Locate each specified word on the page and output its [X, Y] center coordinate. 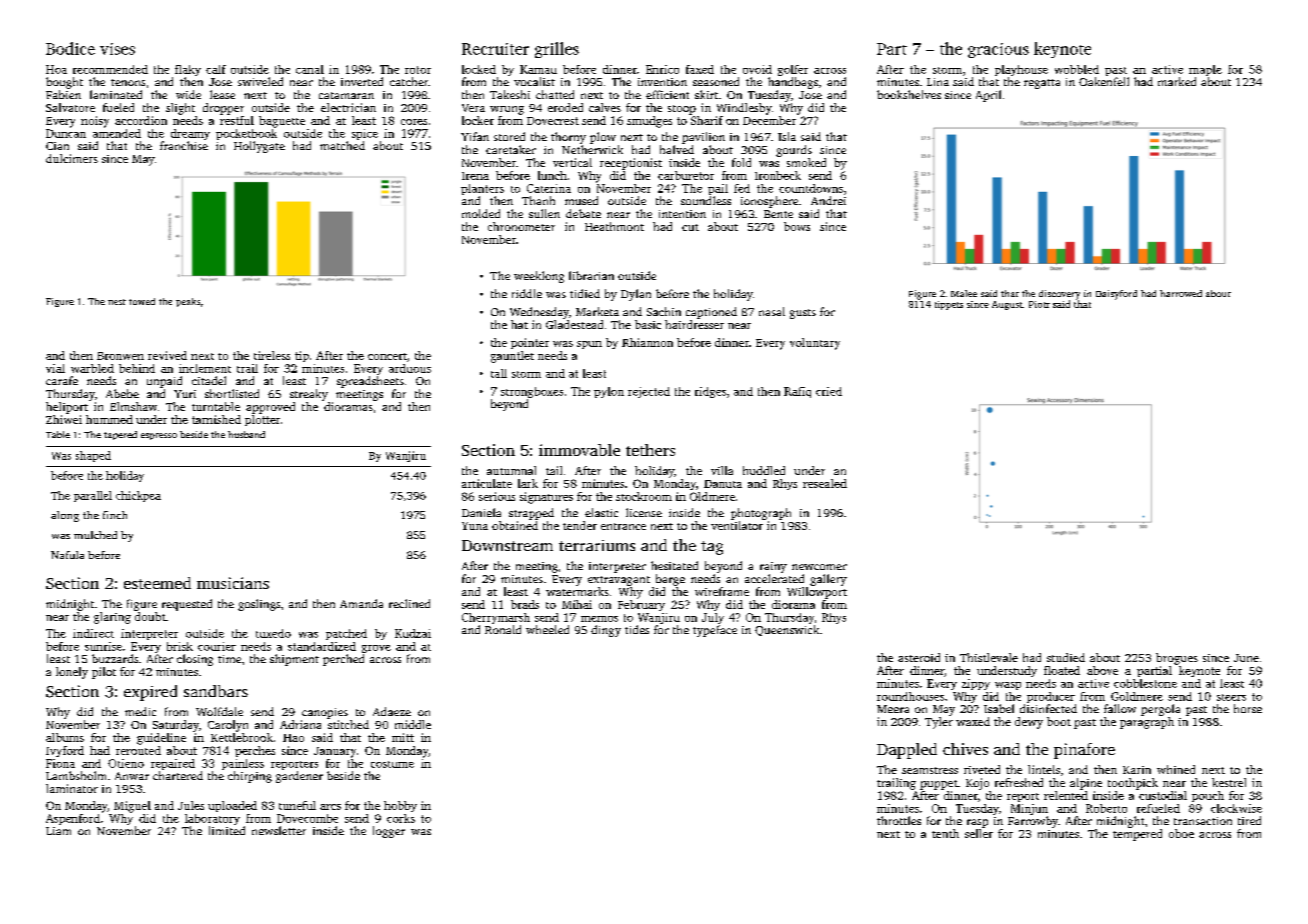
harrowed [1181, 293]
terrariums [597, 545]
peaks [188, 302]
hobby [400, 806]
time [229, 659]
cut [690, 227]
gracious [998, 50]
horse [1248, 708]
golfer [793, 70]
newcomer [819, 567]
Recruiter [495, 49]
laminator [72, 788]
